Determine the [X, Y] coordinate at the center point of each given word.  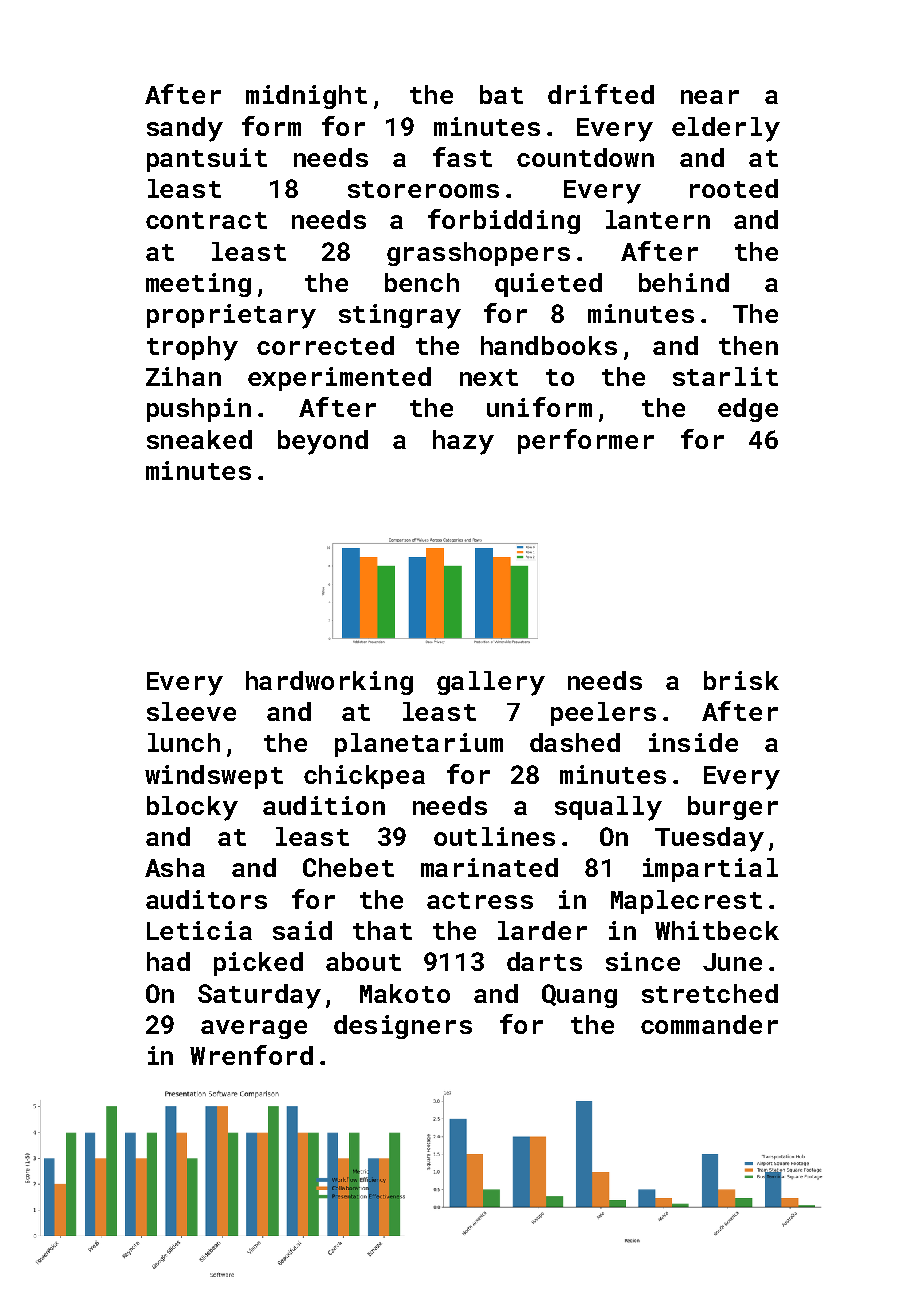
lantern [658, 219]
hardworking [329, 683]
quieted [548, 285]
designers [403, 1027]
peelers [603, 714]
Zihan [183, 376]
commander [709, 1024]
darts [544, 961]
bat [501, 94]
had [168, 961]
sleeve [191, 711]
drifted [601, 94]
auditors [206, 899]
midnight [306, 97]
